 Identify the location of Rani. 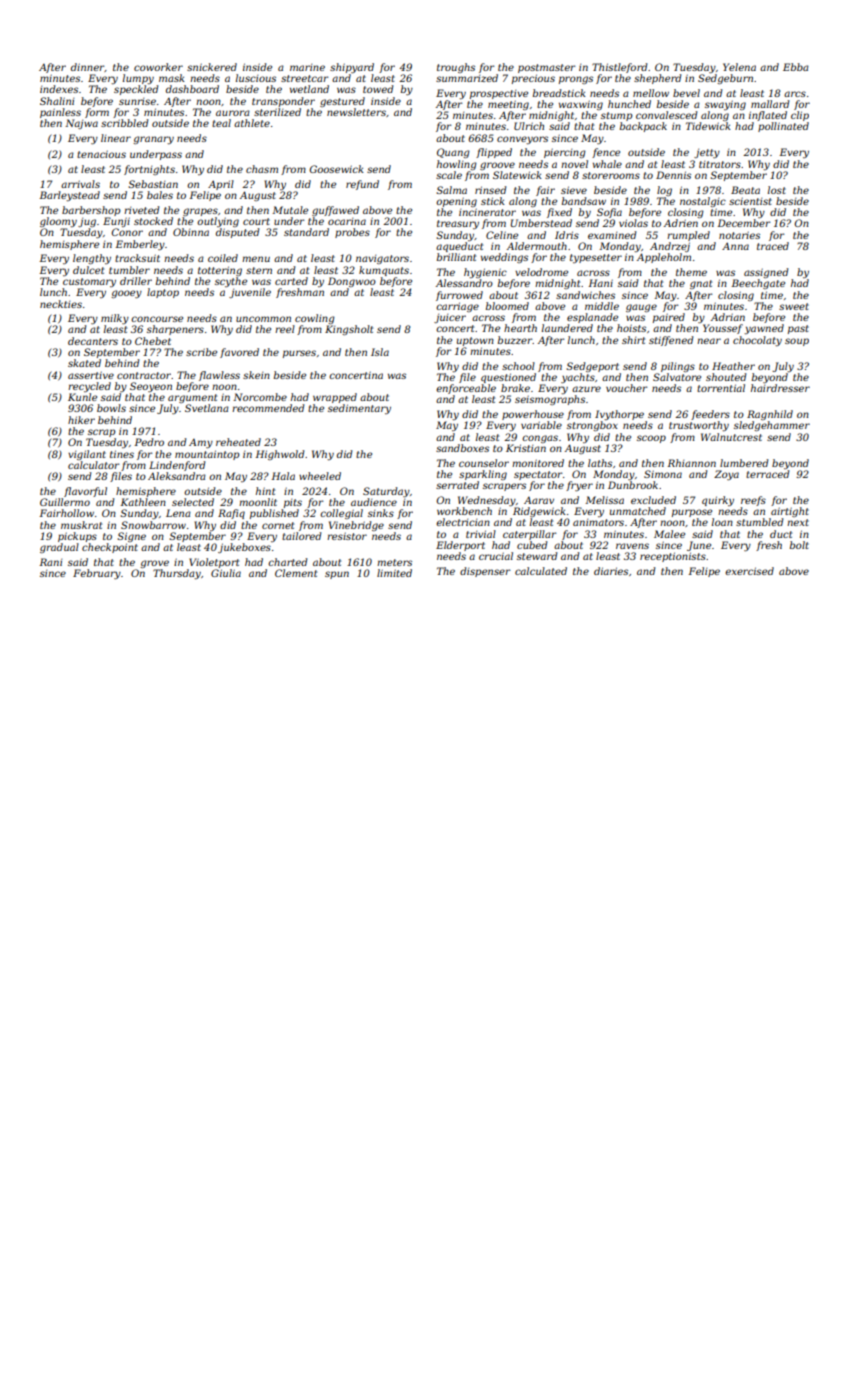
(50, 562).
